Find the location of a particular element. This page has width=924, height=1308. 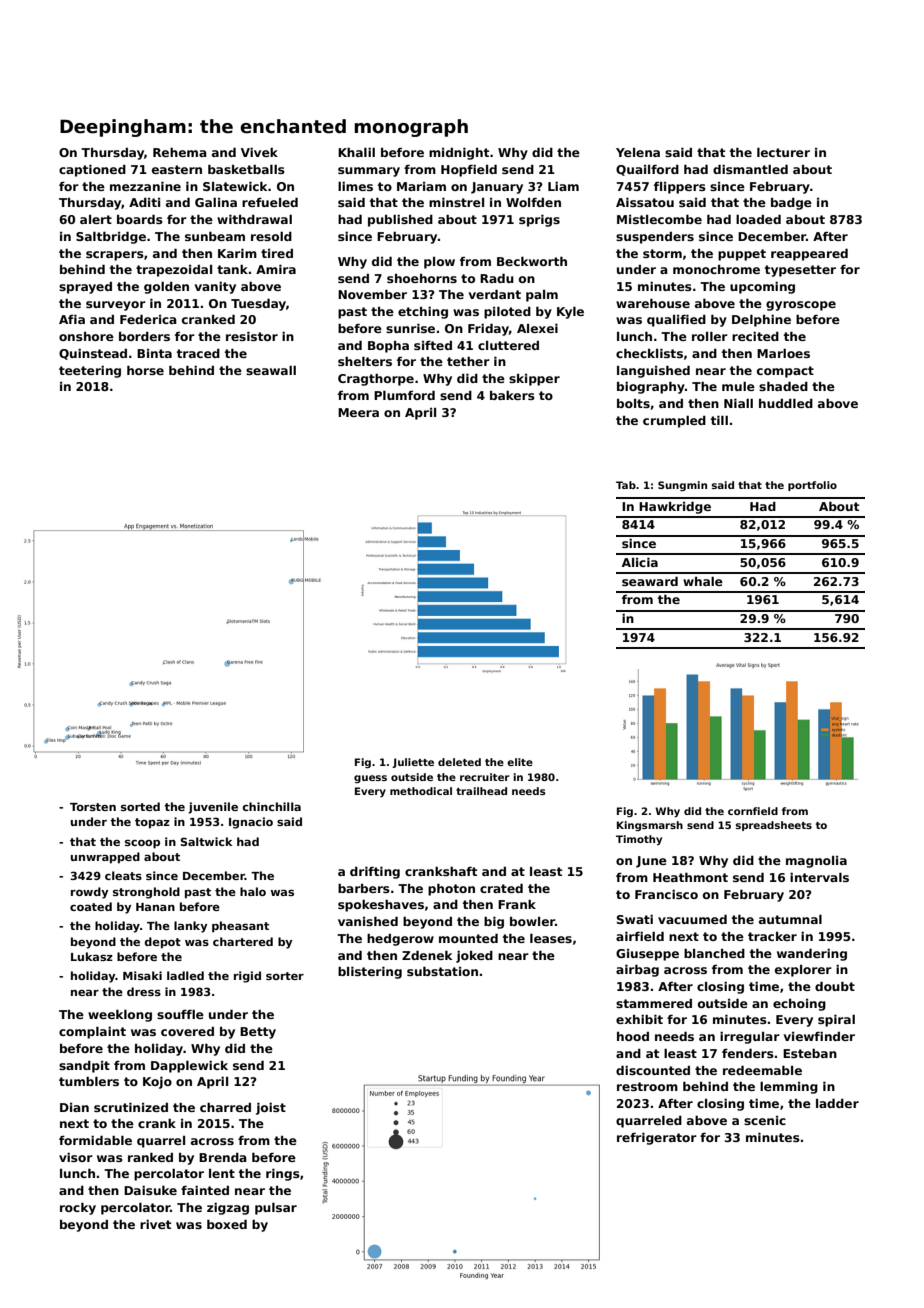

Yelena is located at coordinates (638, 152).
